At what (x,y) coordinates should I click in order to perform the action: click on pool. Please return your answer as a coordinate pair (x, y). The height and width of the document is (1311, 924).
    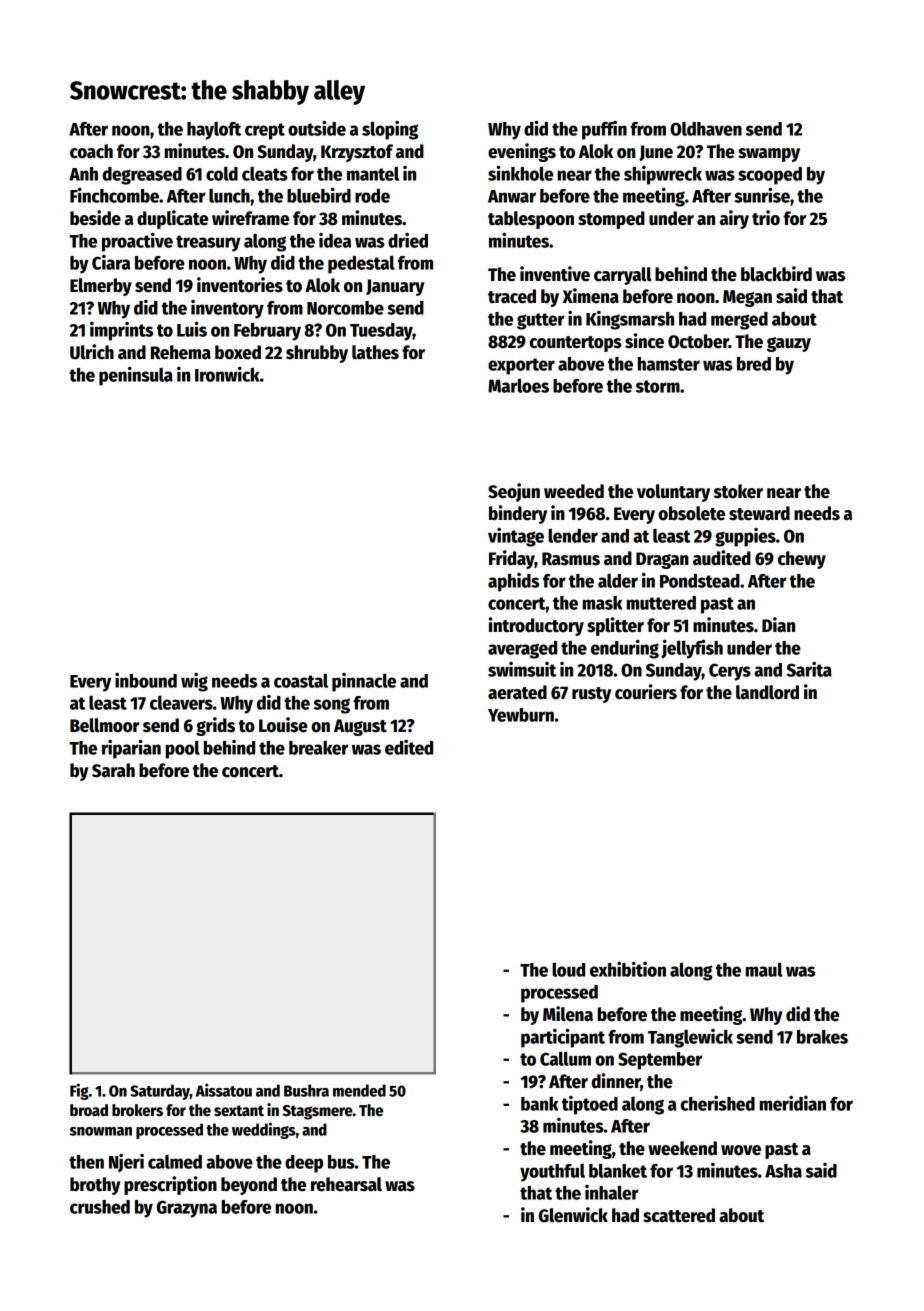
    Looking at the image, I should click on (183, 749).
